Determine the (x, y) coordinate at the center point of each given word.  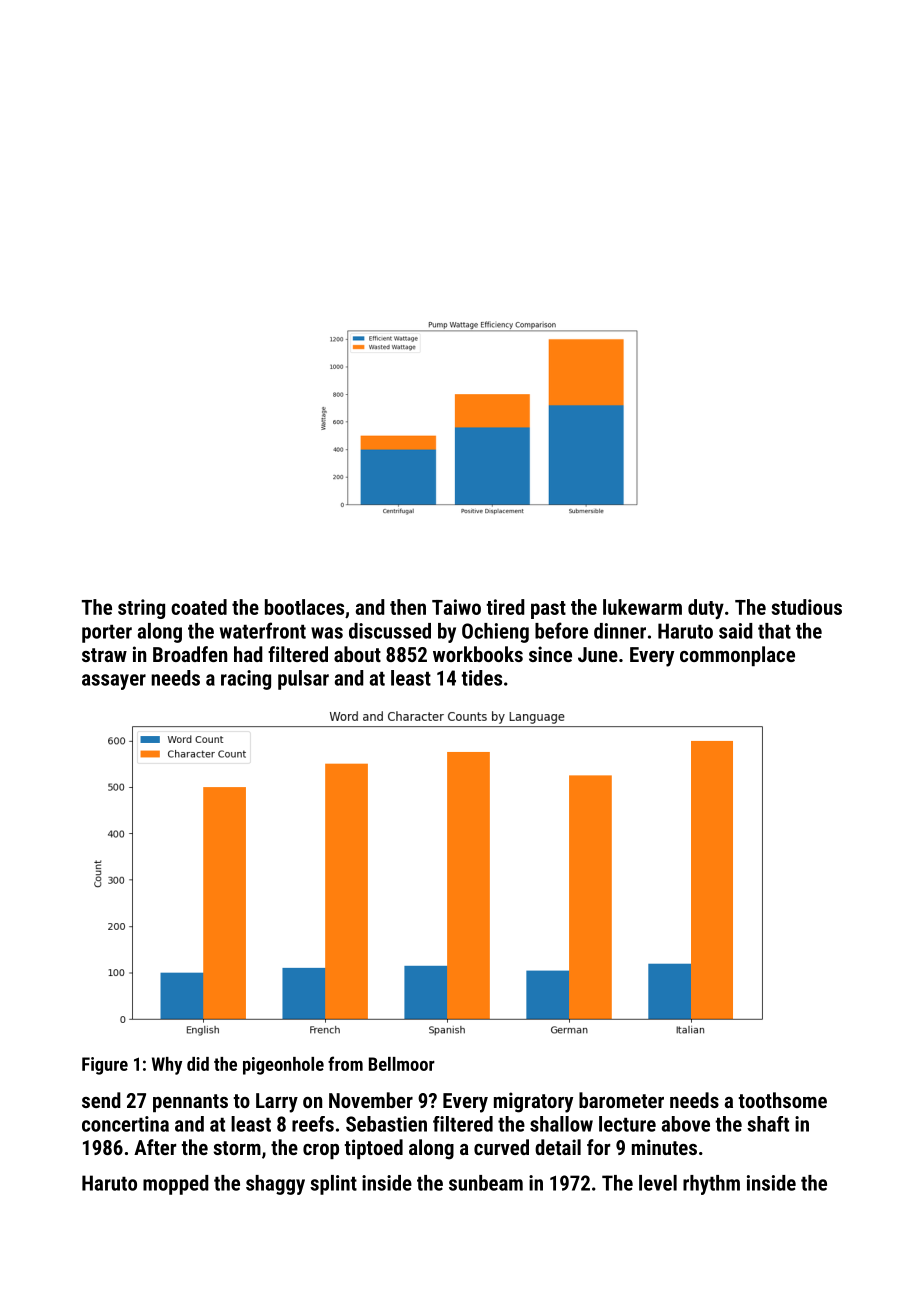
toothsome (782, 1100)
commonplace (737, 656)
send (101, 1100)
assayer (114, 682)
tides (481, 678)
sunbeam (486, 1183)
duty (706, 609)
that (774, 631)
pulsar (303, 680)
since (550, 654)
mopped (176, 1185)
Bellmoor (402, 1064)
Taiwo (456, 607)
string (141, 609)
